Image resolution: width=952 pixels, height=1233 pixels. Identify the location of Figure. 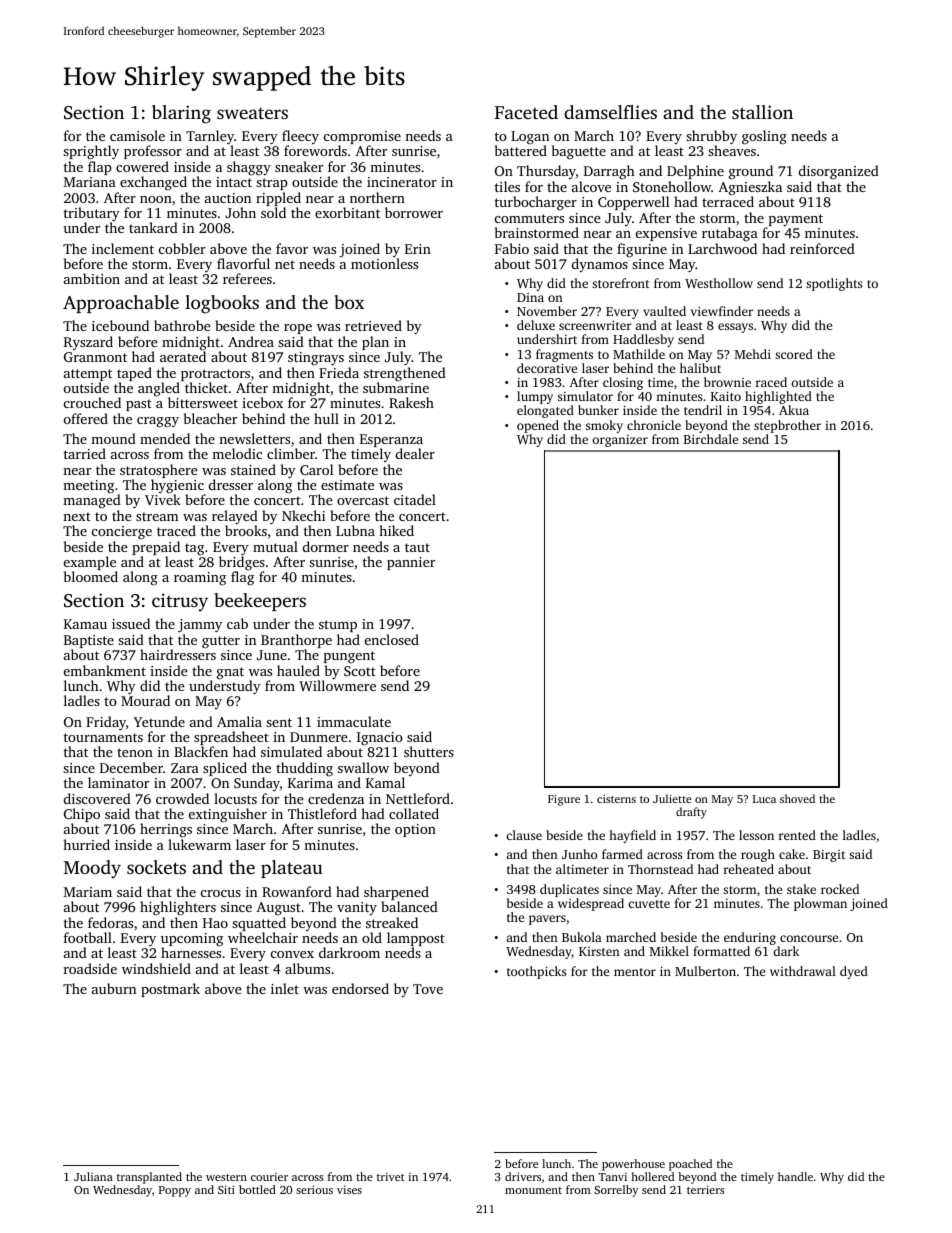
(564, 800).
